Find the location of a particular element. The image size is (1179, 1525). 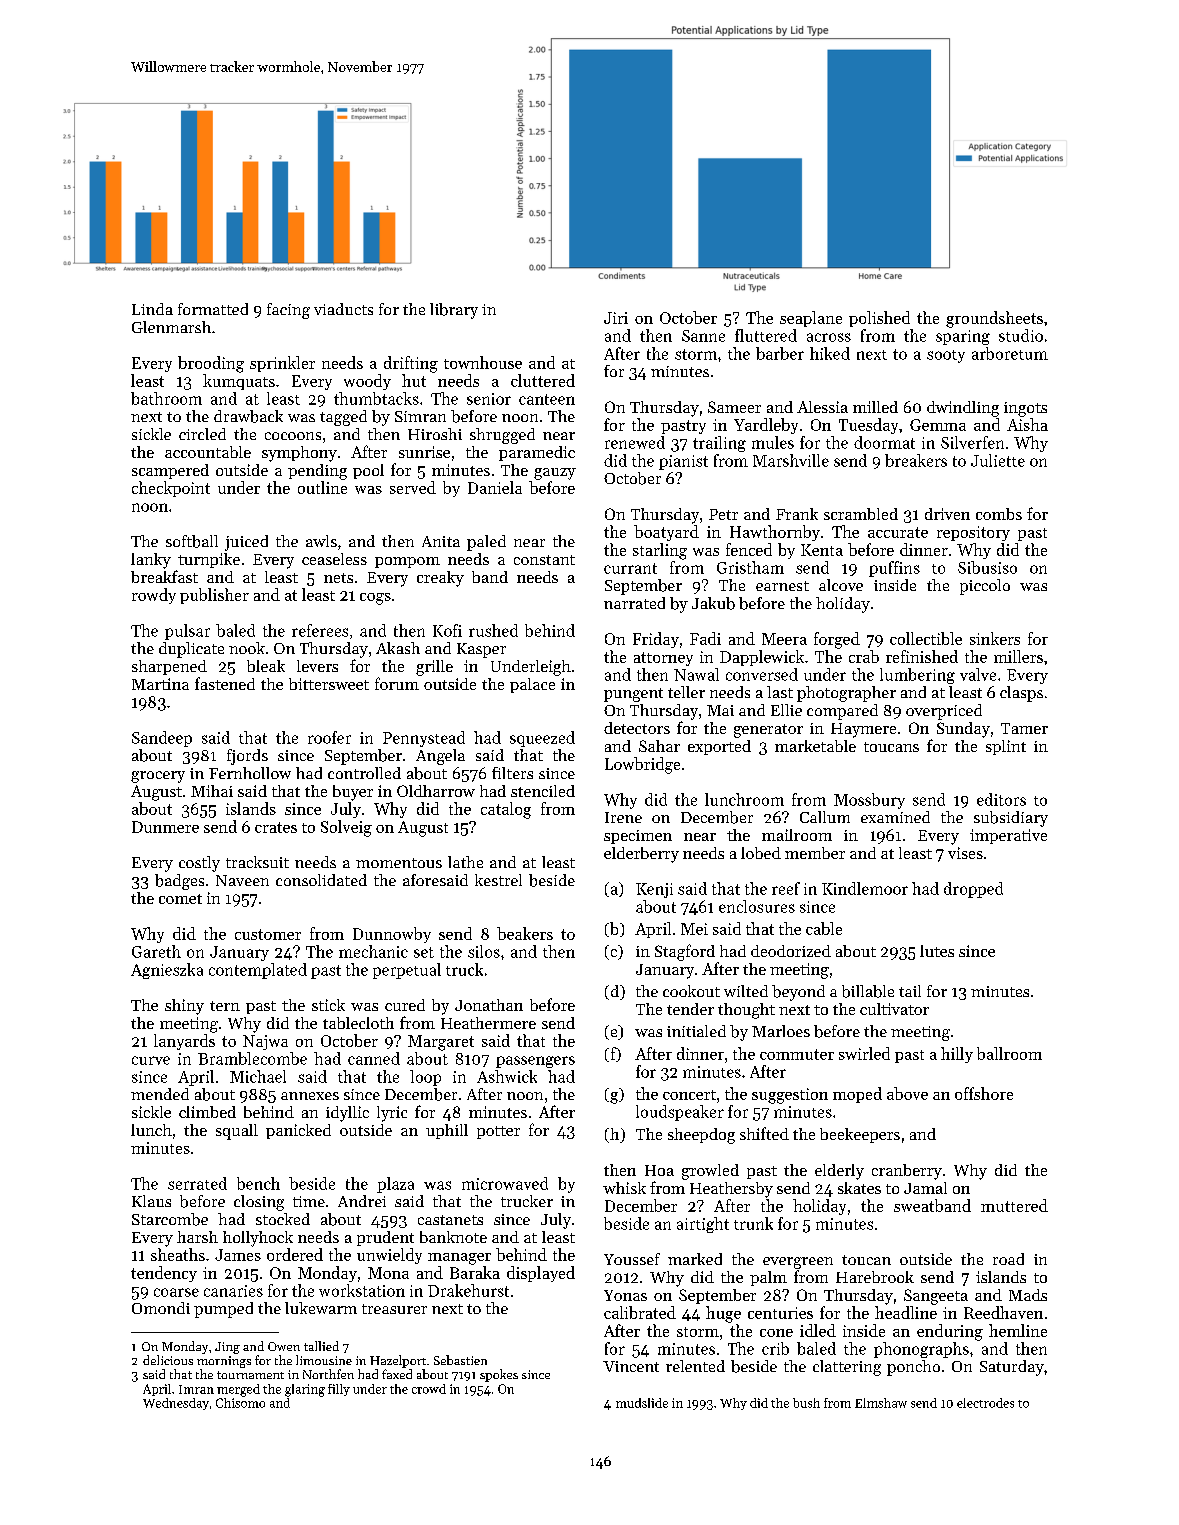

dwindling is located at coordinates (963, 409).
